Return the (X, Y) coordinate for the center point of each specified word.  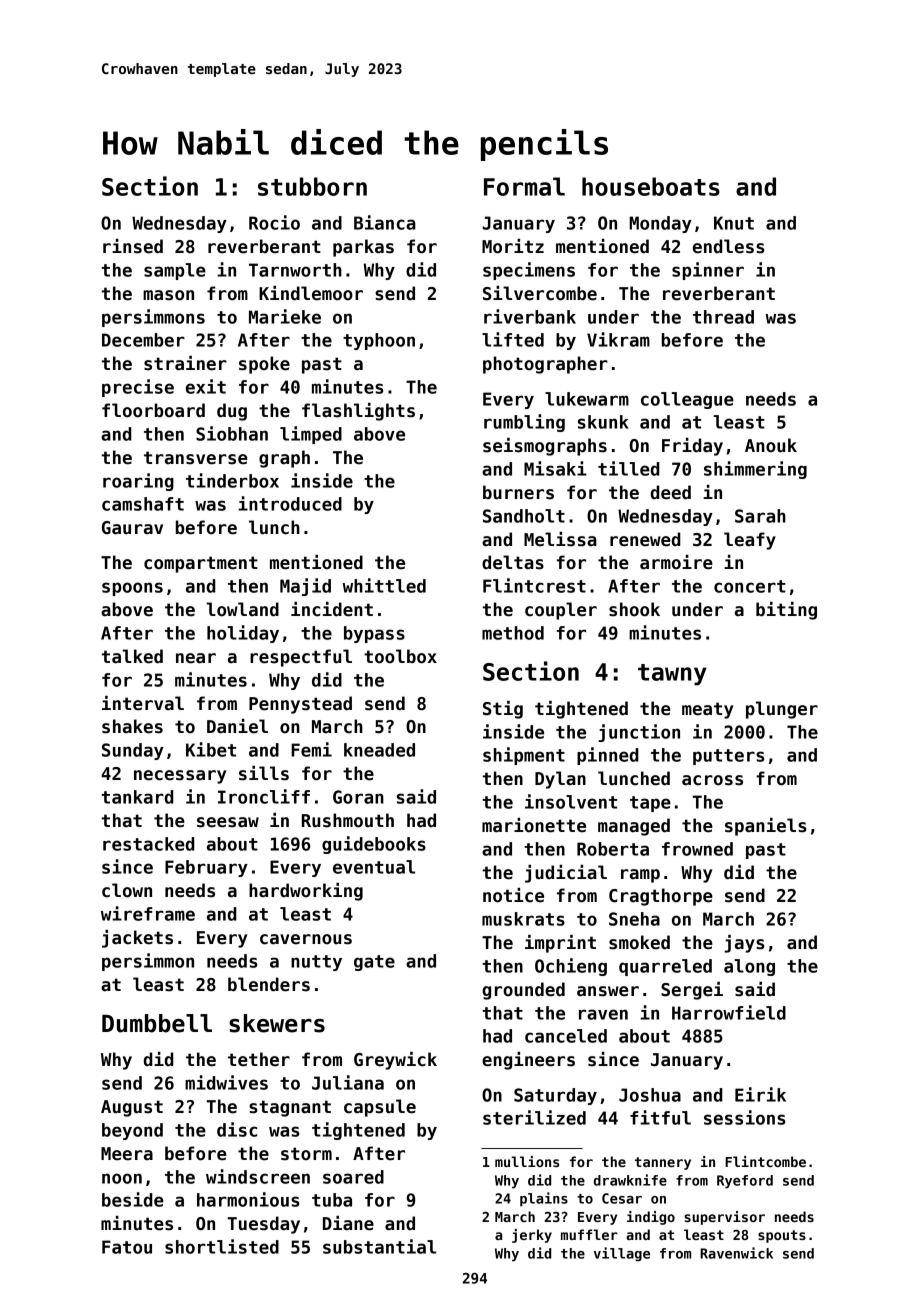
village (622, 1254)
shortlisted (222, 1246)
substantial (379, 1246)
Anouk (771, 445)
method (513, 633)
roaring (138, 482)
